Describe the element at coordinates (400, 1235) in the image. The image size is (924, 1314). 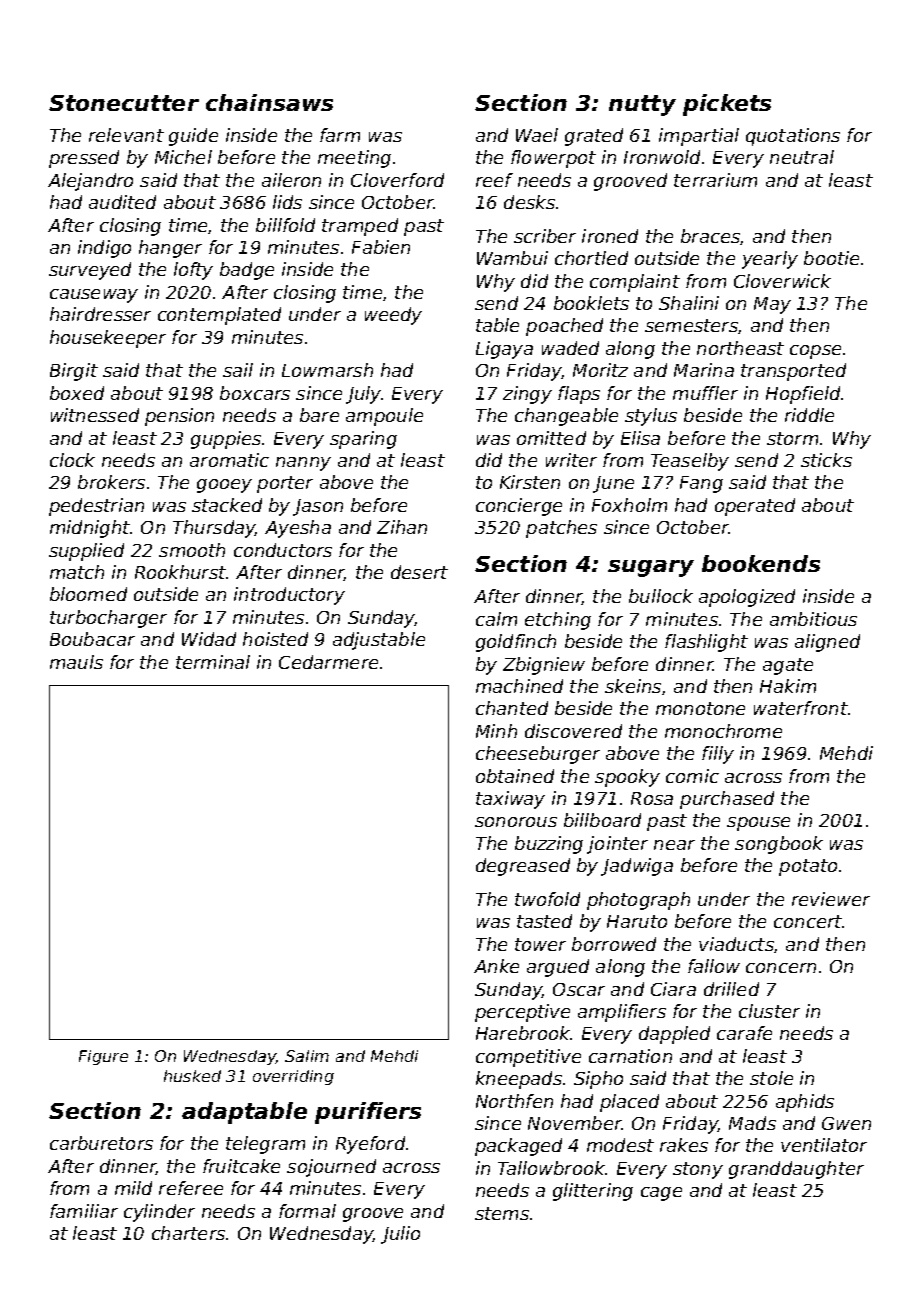
I see `Julio` at that location.
